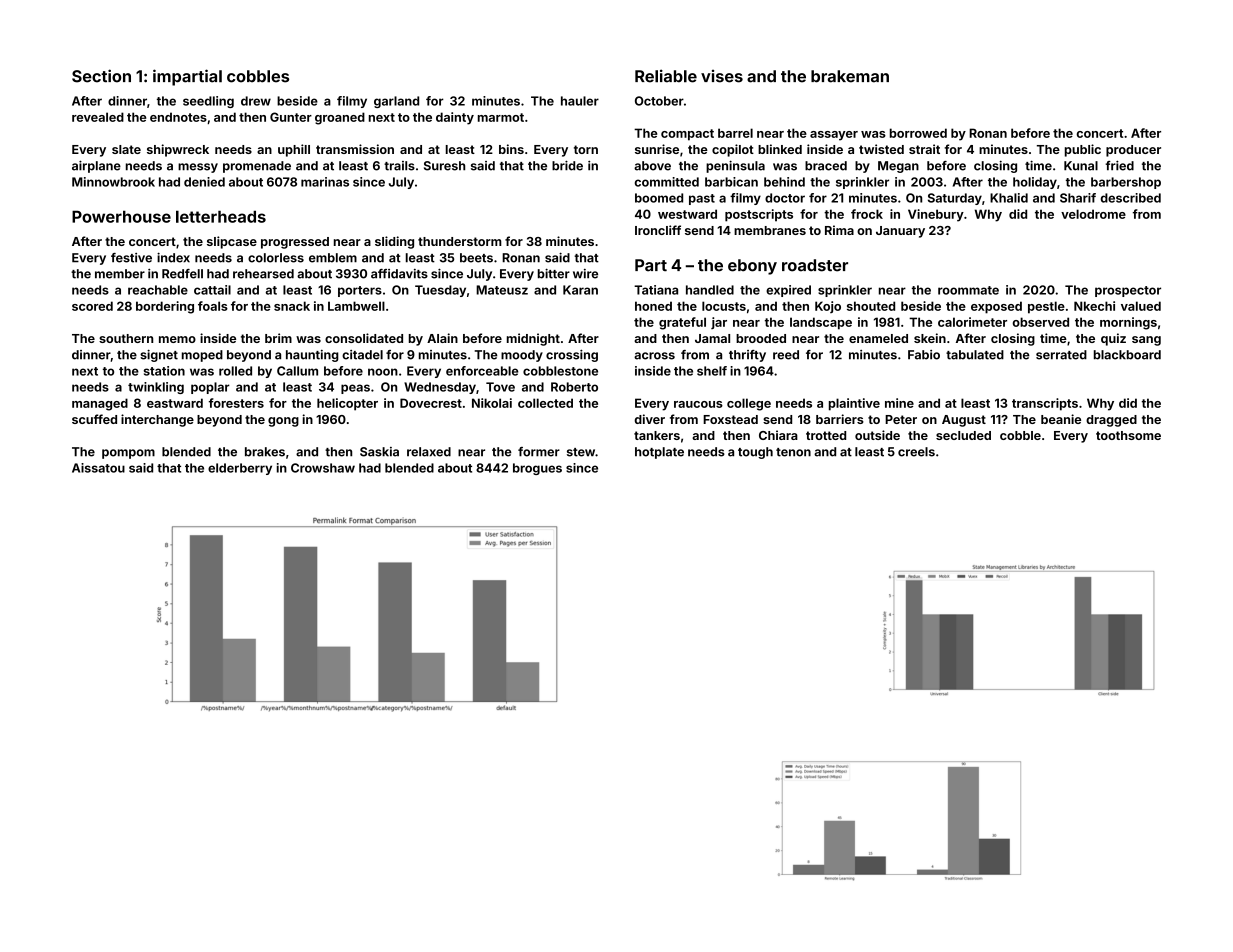  I want to click on Reliable, so click(666, 76).
